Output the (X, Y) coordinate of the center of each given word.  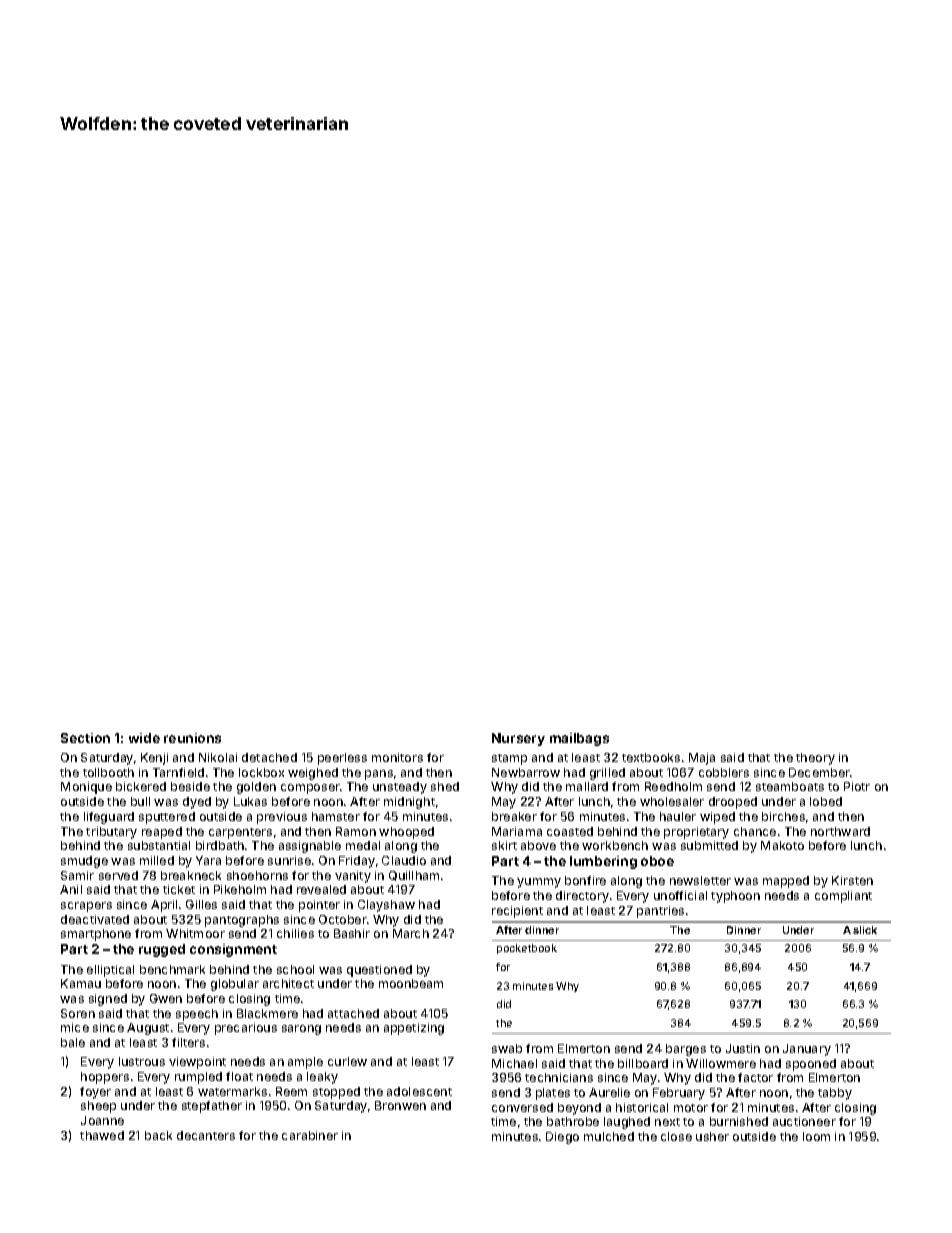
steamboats (790, 786)
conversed (522, 1107)
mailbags (579, 739)
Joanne (102, 1120)
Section (85, 738)
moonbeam (411, 983)
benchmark (172, 969)
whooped (406, 833)
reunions (192, 738)
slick (865, 930)
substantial (159, 845)
